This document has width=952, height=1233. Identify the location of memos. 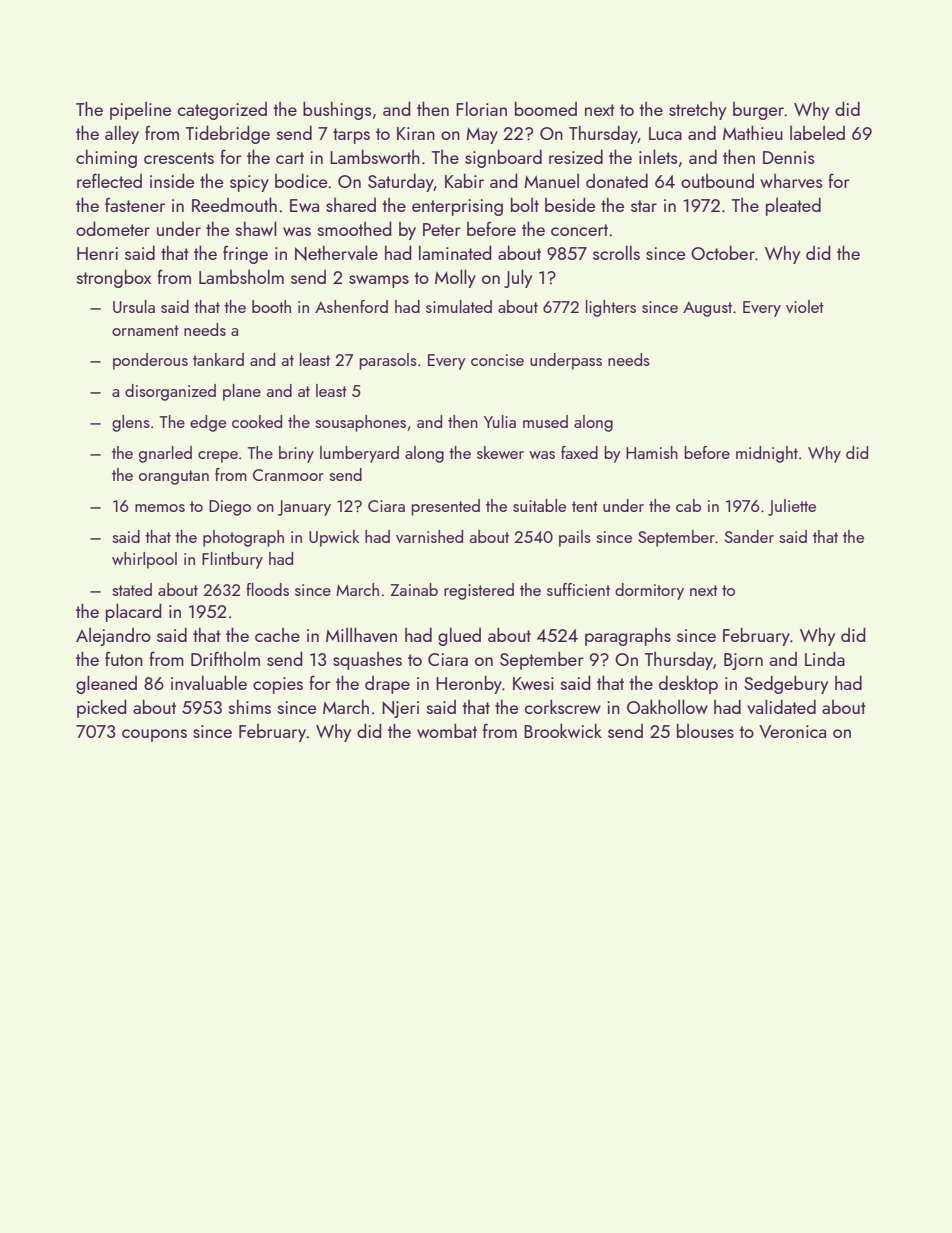
(160, 508).
